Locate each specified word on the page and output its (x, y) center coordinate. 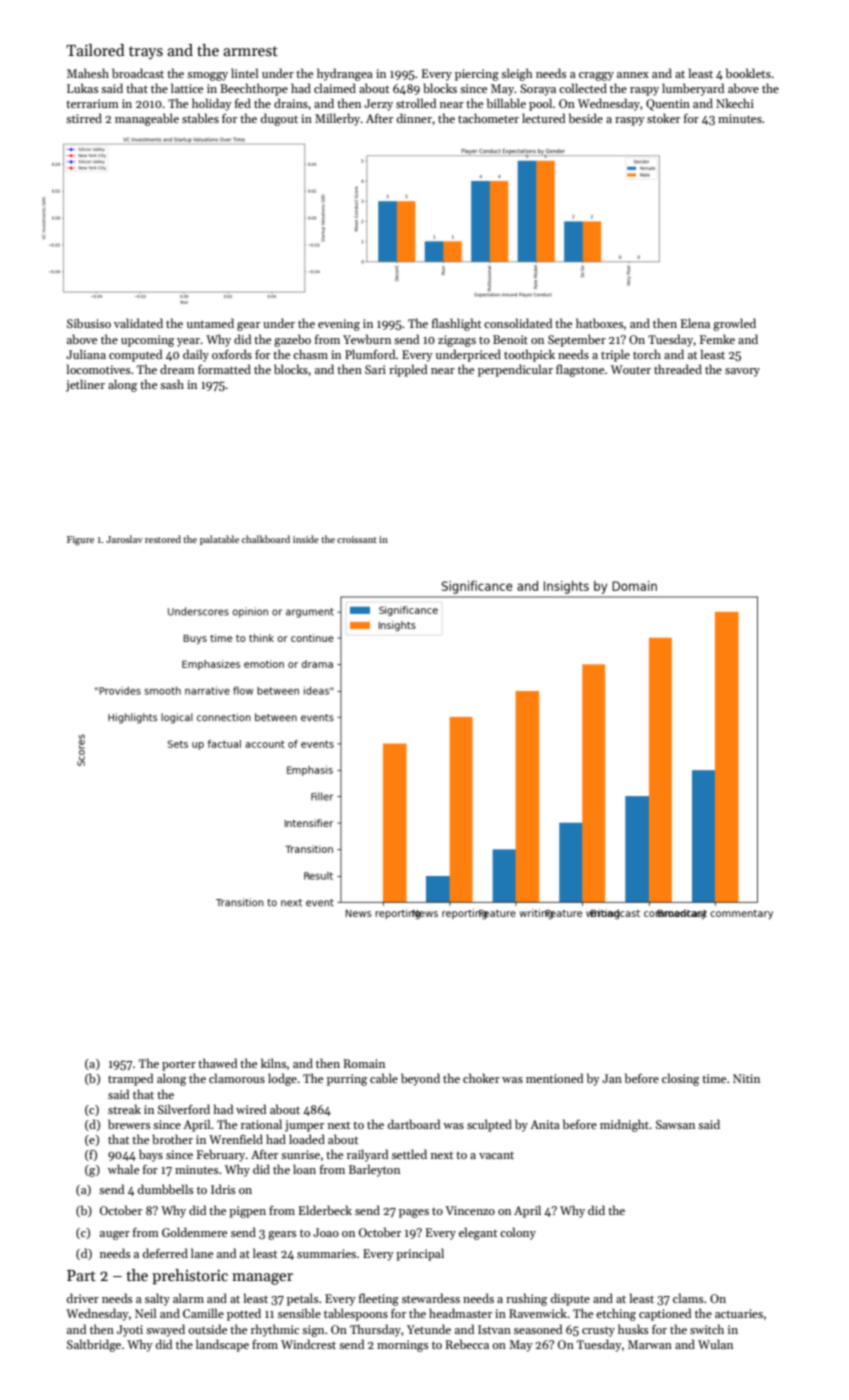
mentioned (554, 1078)
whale (123, 1169)
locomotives (98, 369)
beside (586, 118)
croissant (357, 539)
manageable (147, 119)
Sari (375, 369)
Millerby (337, 119)
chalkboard (266, 539)
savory (742, 372)
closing (680, 1079)
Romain (364, 1063)
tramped (130, 1079)
